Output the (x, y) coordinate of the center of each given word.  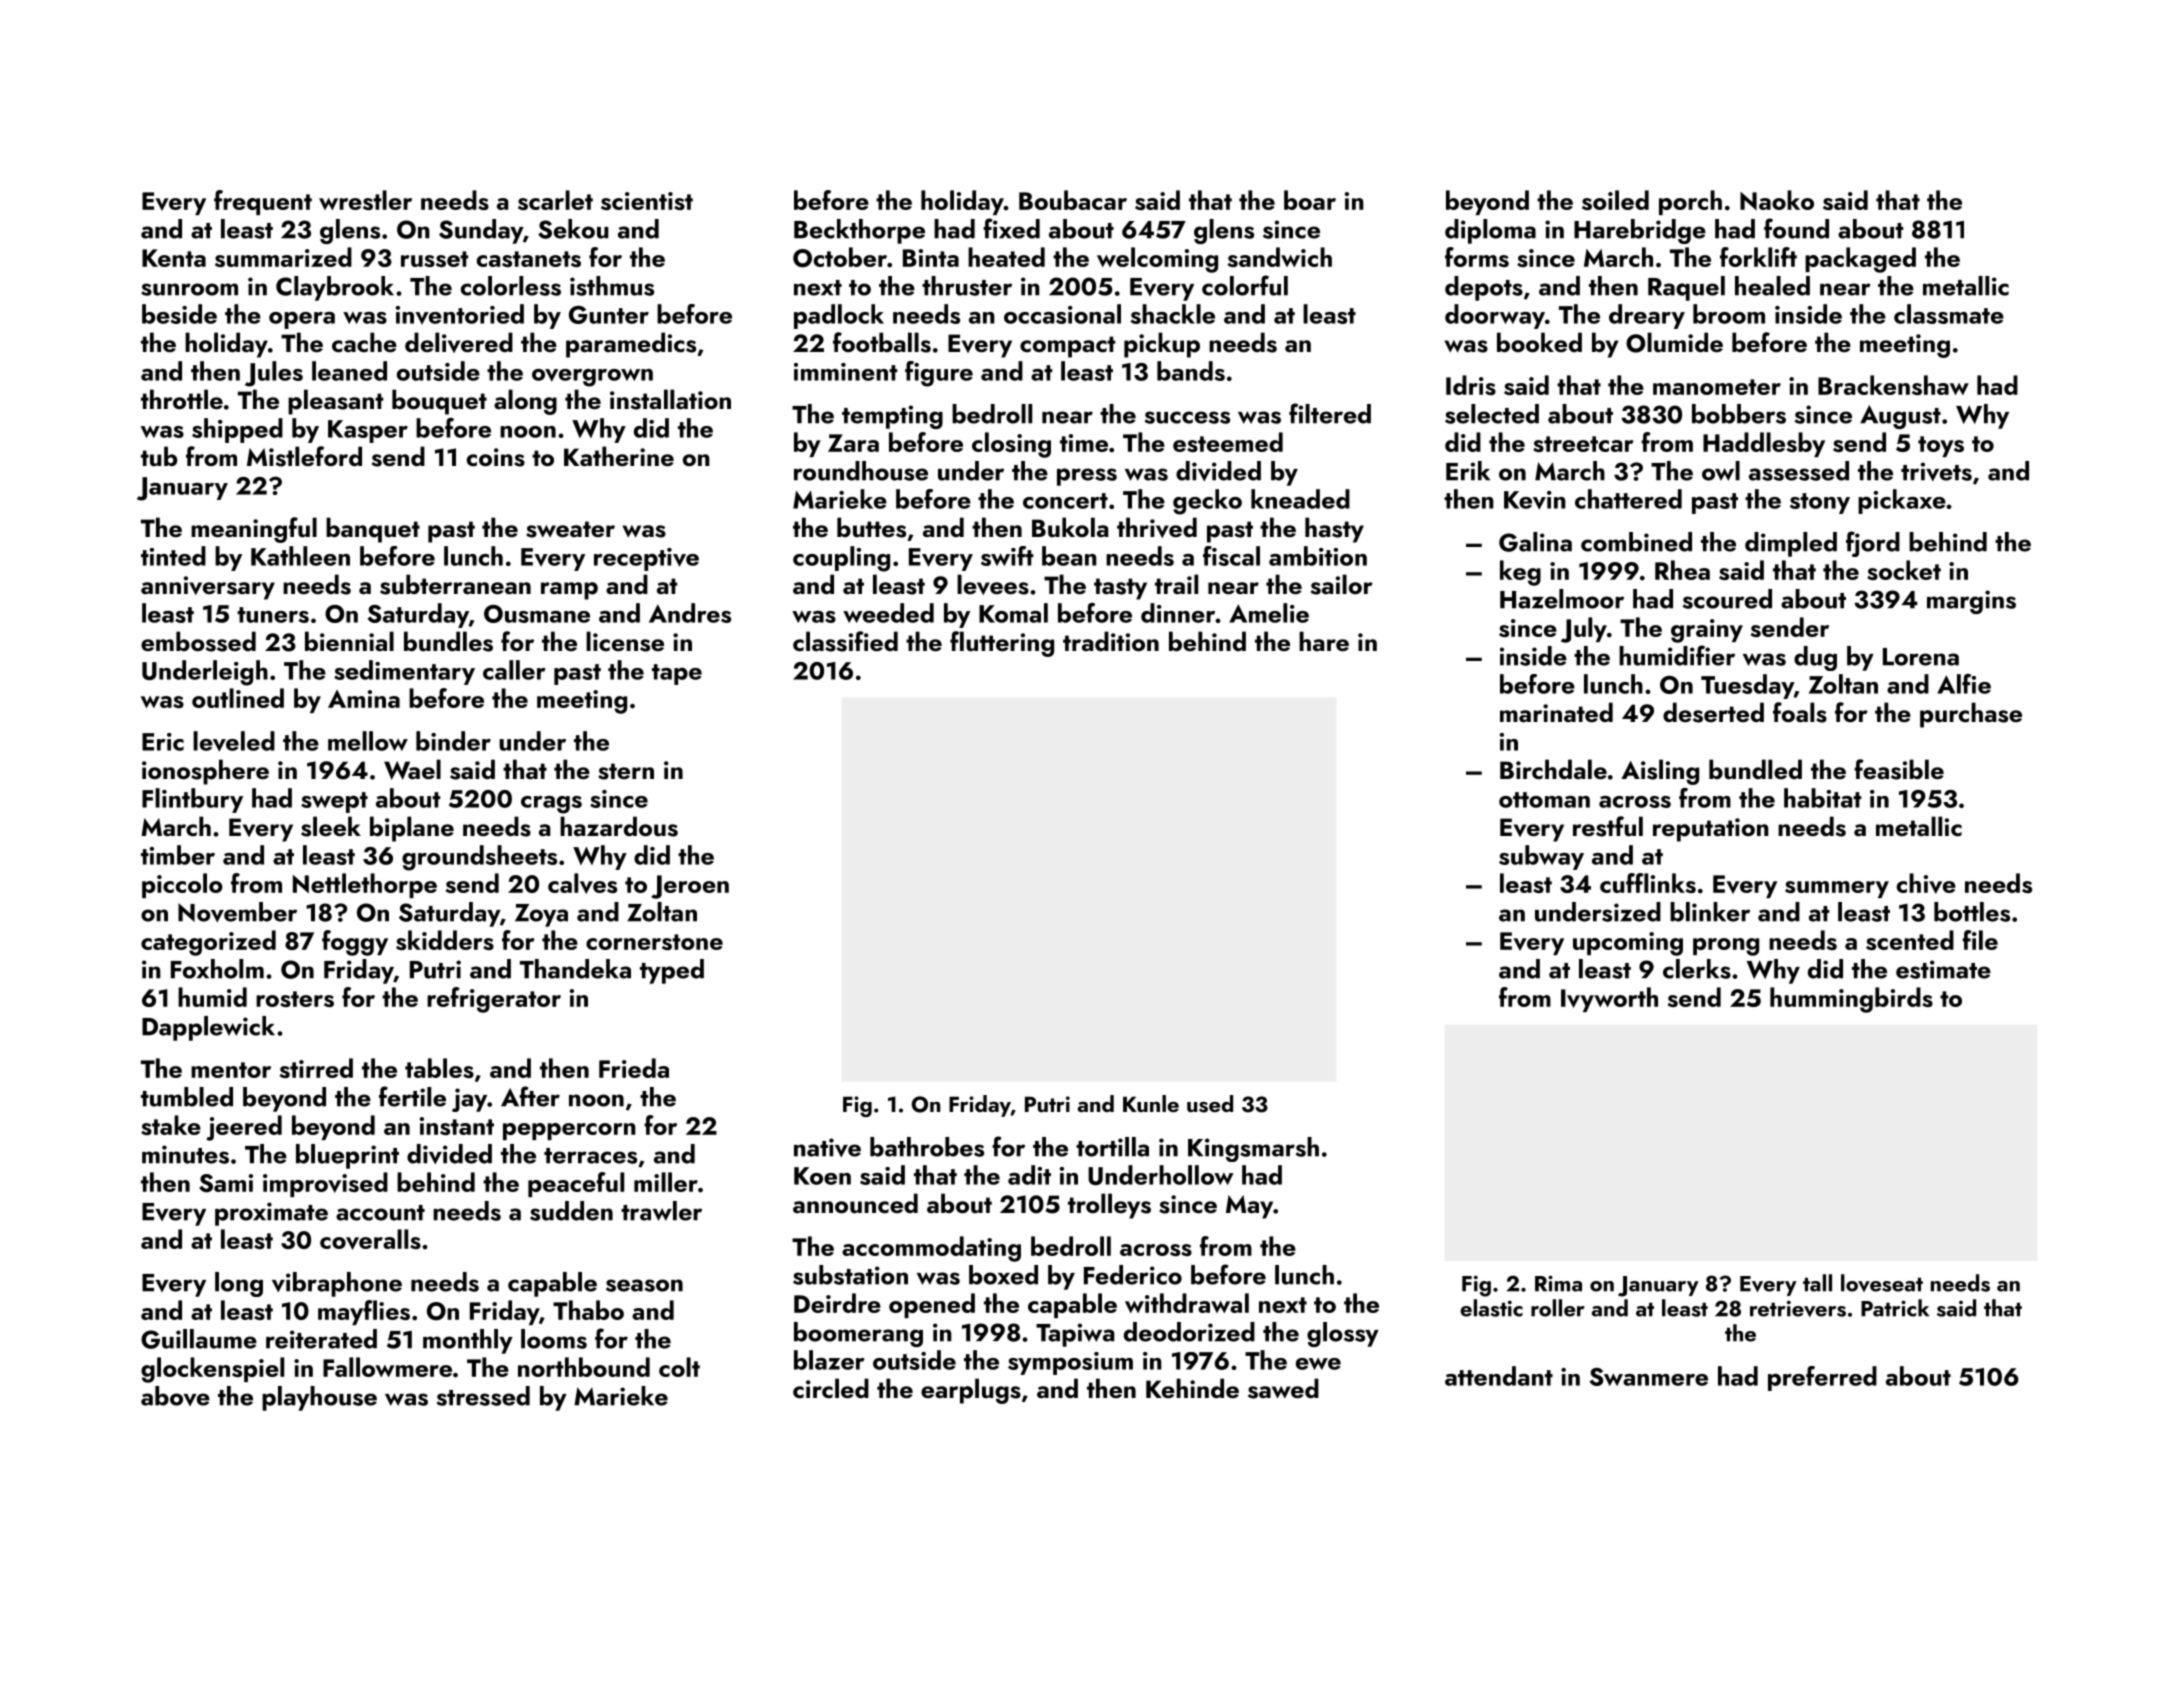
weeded (888, 613)
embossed (198, 641)
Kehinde (1192, 1388)
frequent (263, 202)
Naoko (1777, 200)
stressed (483, 1396)
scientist (647, 201)
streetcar (1583, 444)
